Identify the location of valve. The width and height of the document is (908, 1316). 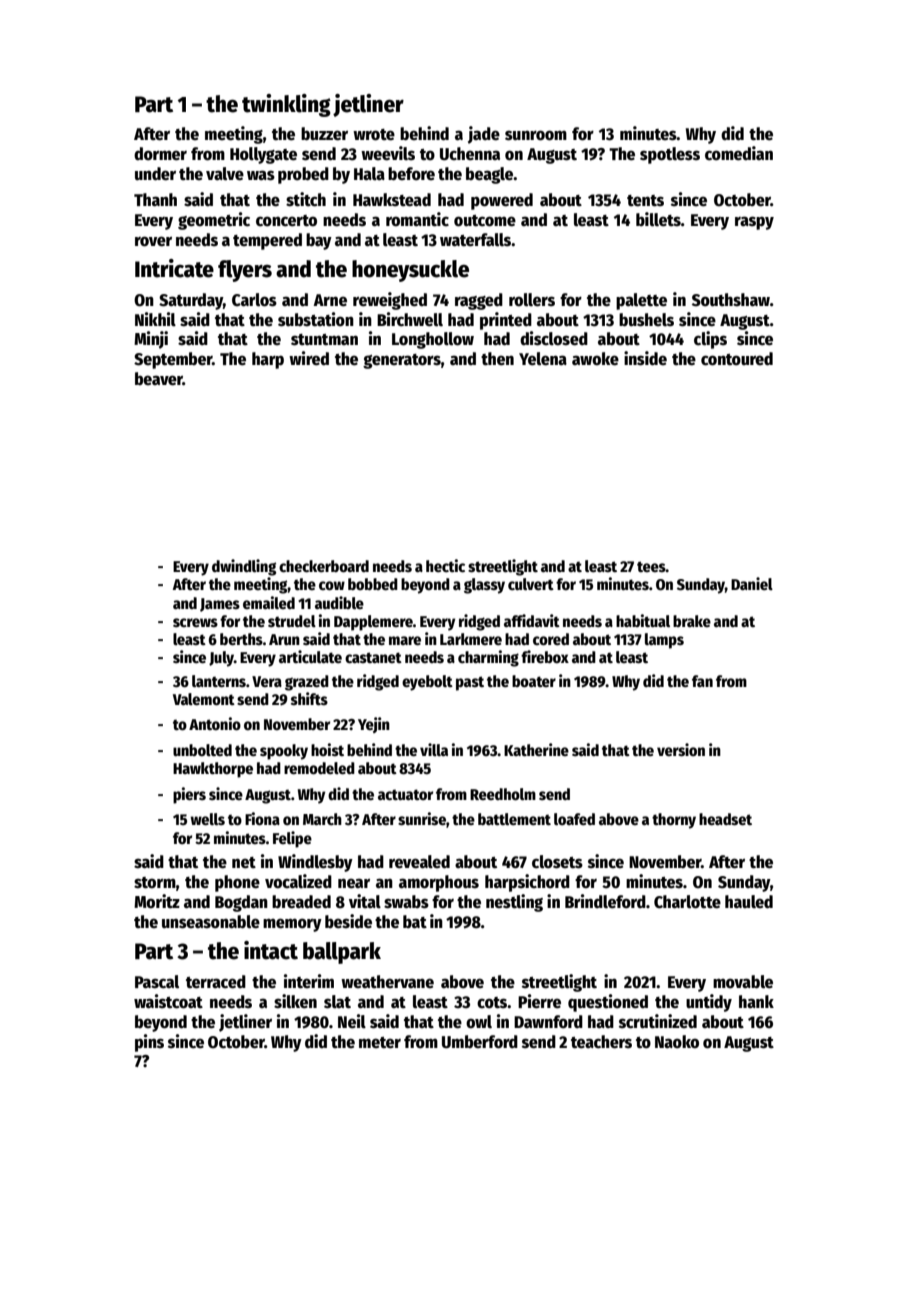
(225, 174).
